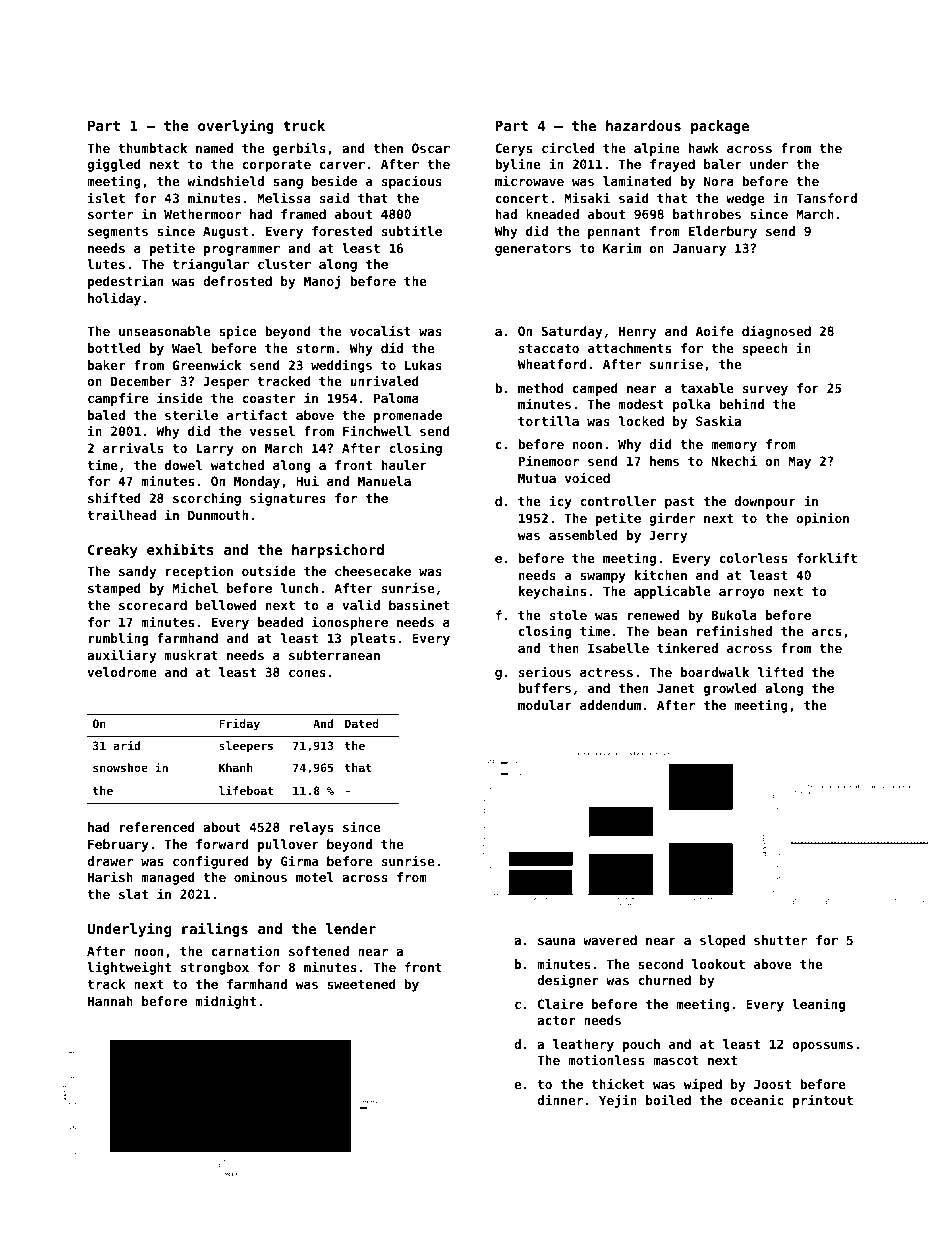 The image size is (952, 1233). What do you see at coordinates (513, 149) in the document?
I see `Cerys` at bounding box center [513, 149].
